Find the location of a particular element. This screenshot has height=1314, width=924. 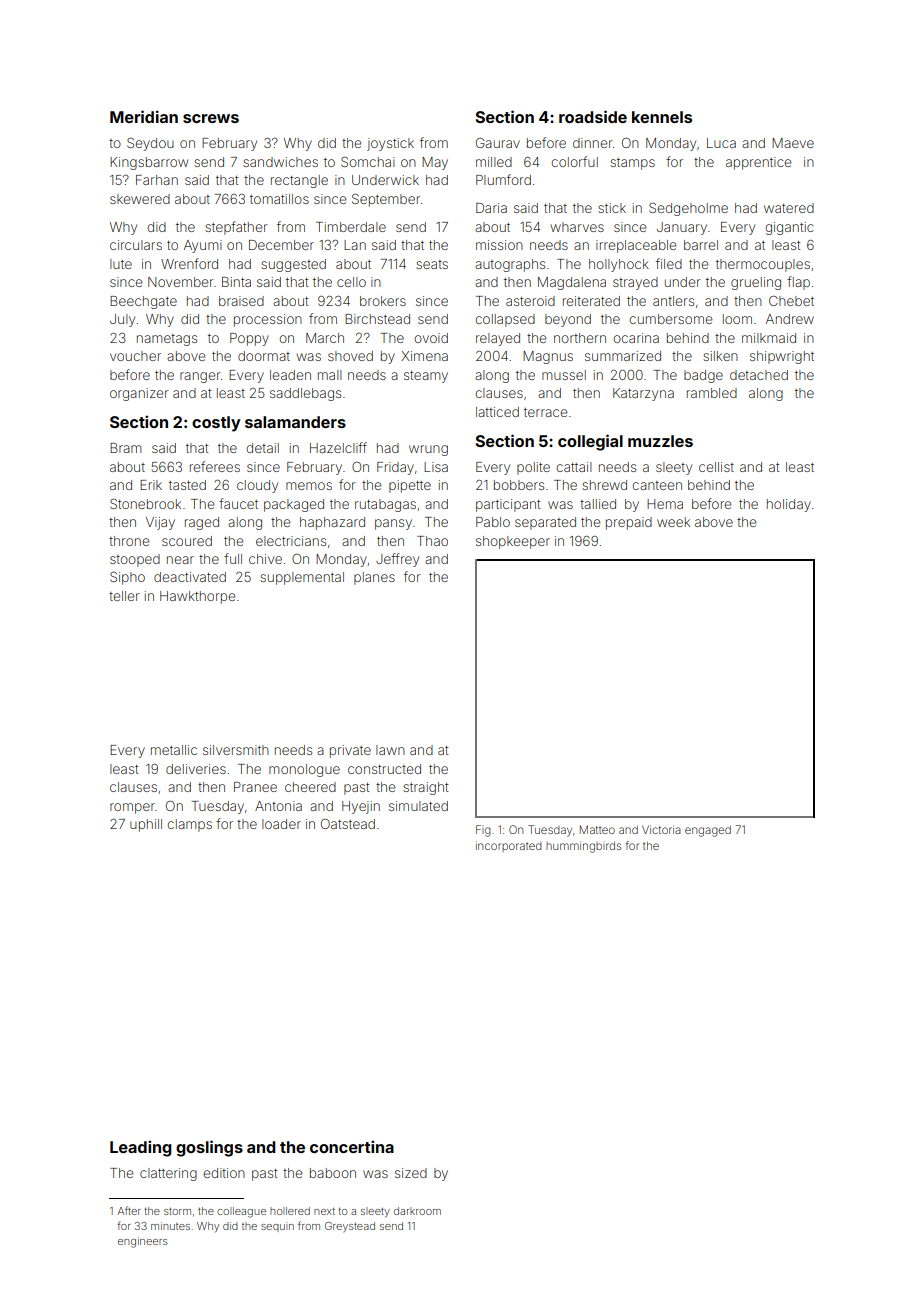

Maeve is located at coordinates (793, 143).
